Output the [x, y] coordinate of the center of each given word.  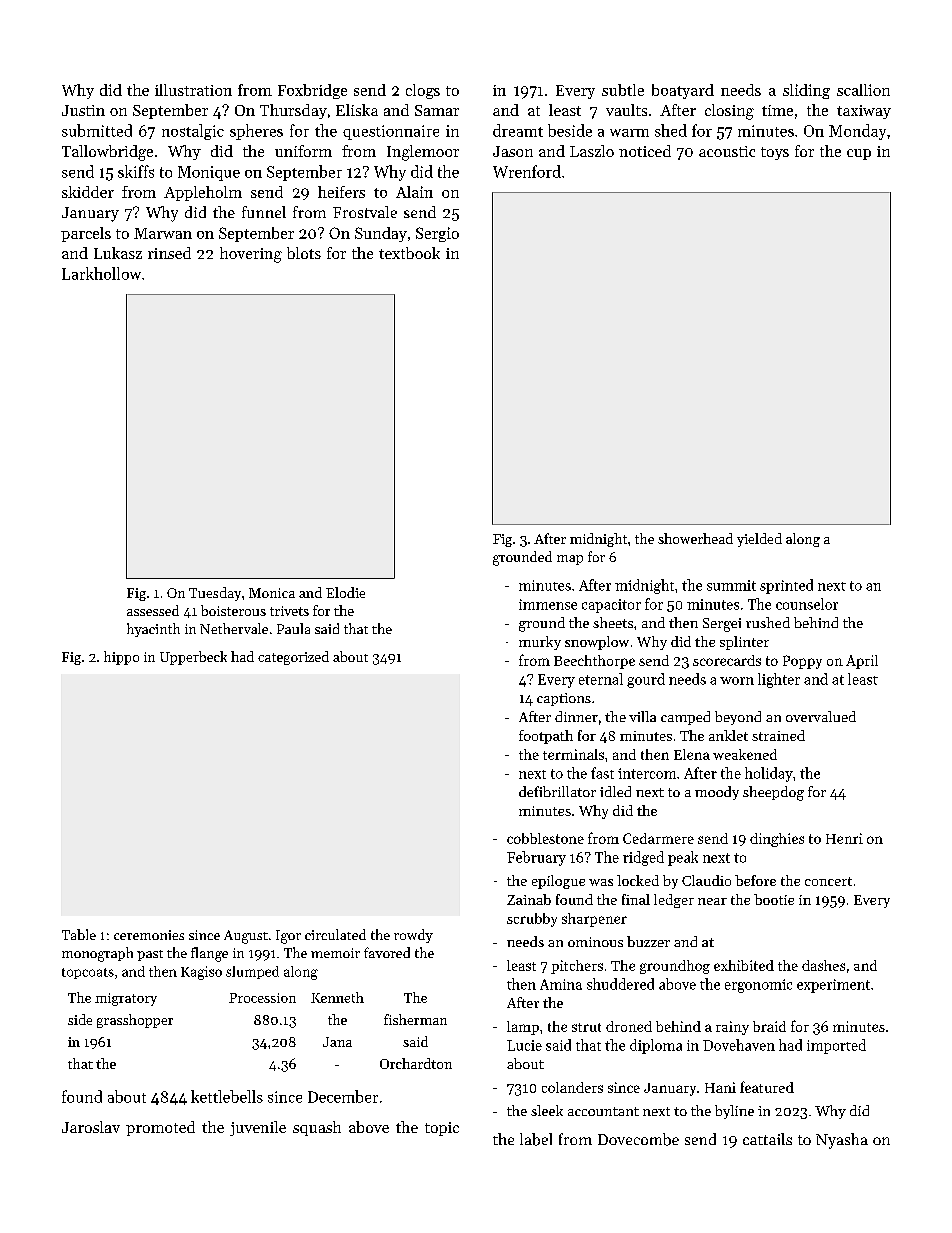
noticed [645, 151]
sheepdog [773, 793]
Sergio [437, 234]
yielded [759, 540]
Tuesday [215, 594]
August [246, 937]
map [570, 560]
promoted [160, 1128]
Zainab [529, 899]
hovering [251, 255]
